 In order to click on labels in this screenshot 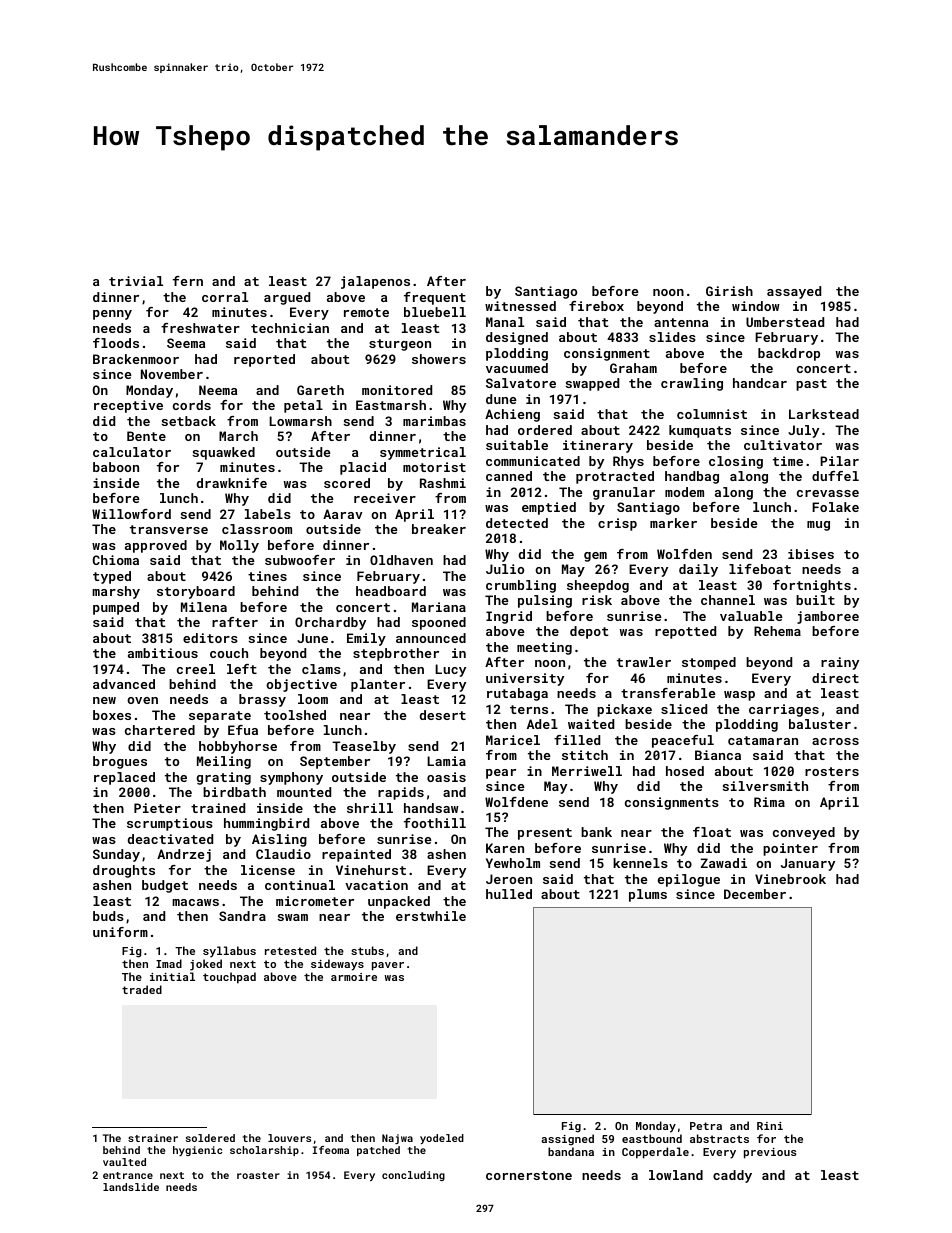, I will do `click(268, 514)`.
